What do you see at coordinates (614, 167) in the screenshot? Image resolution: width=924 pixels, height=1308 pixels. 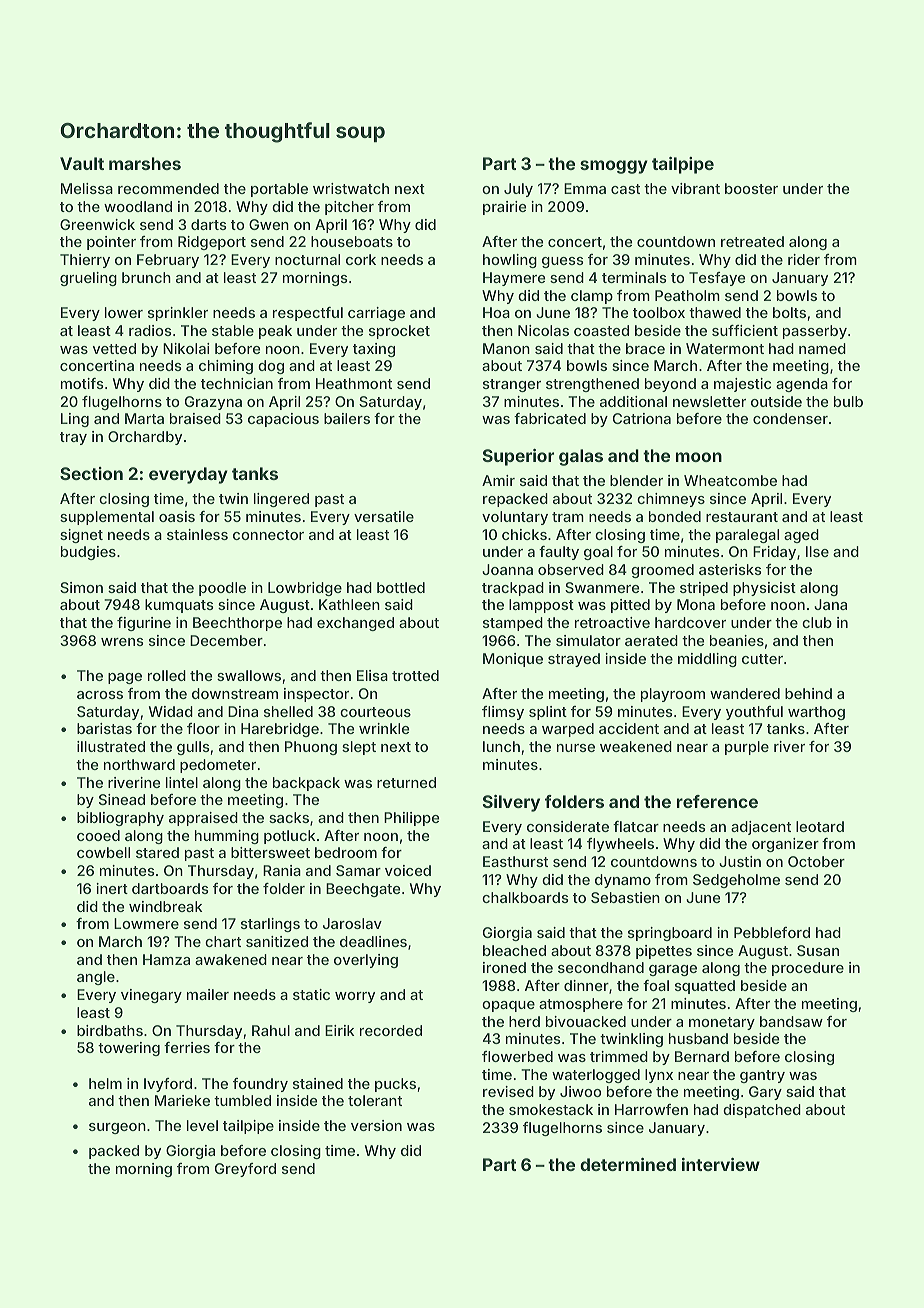 I see `smoggy` at bounding box center [614, 167].
